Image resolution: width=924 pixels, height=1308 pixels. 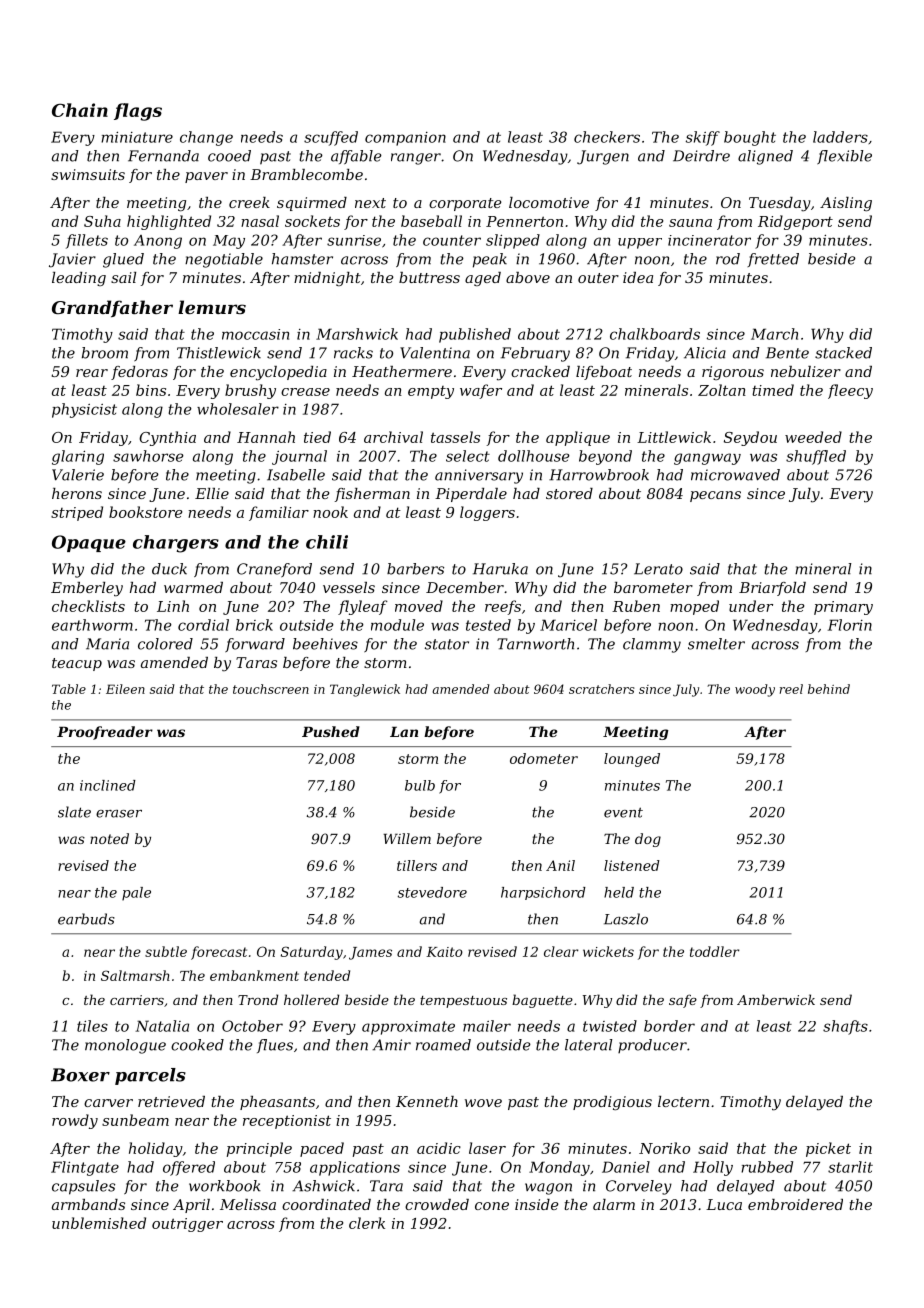 I want to click on checkers, so click(x=607, y=137).
